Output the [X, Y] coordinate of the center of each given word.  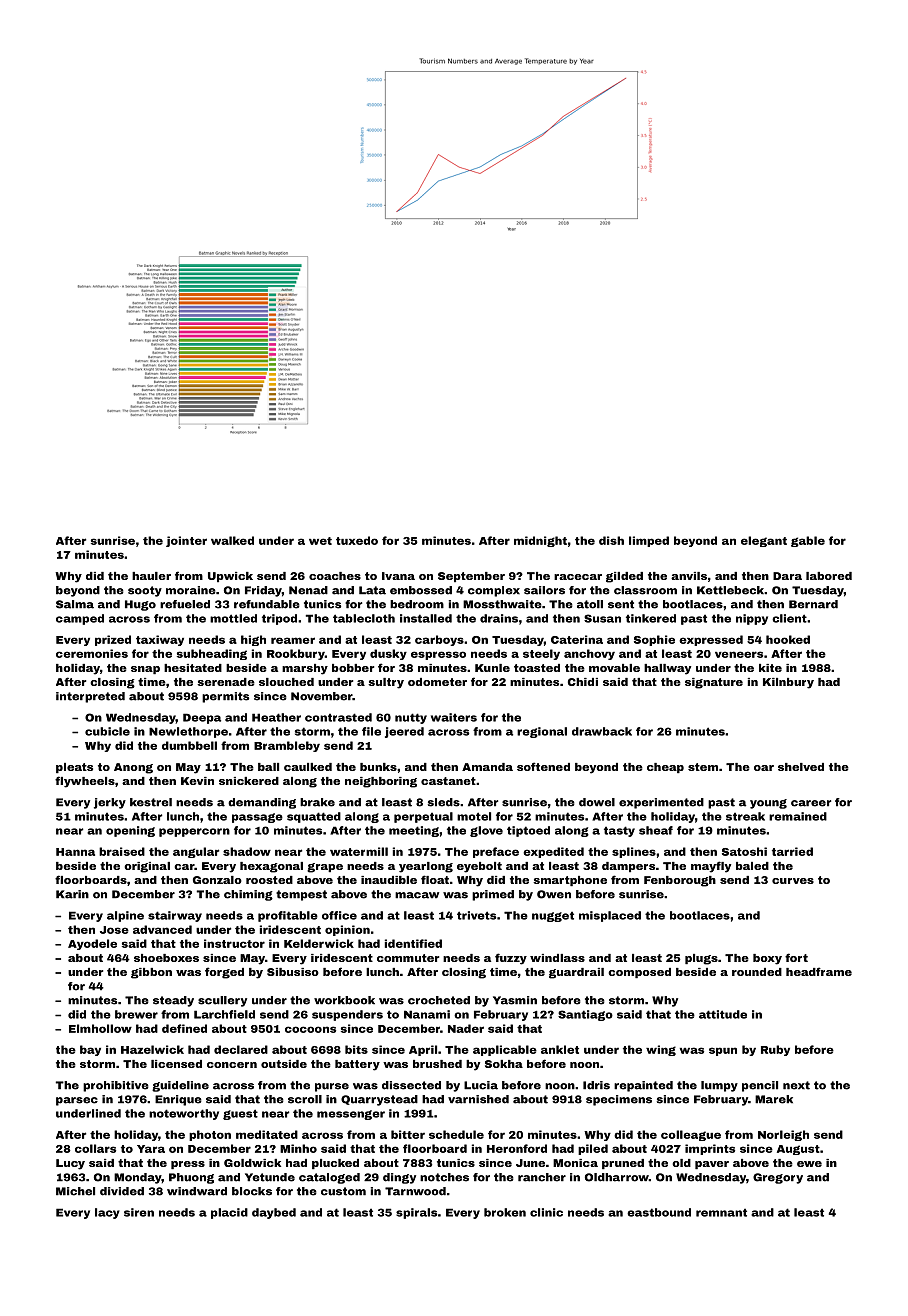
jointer [186, 541]
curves [793, 881]
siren [139, 1212]
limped [649, 541]
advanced [162, 929]
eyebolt [479, 867]
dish [611, 540]
